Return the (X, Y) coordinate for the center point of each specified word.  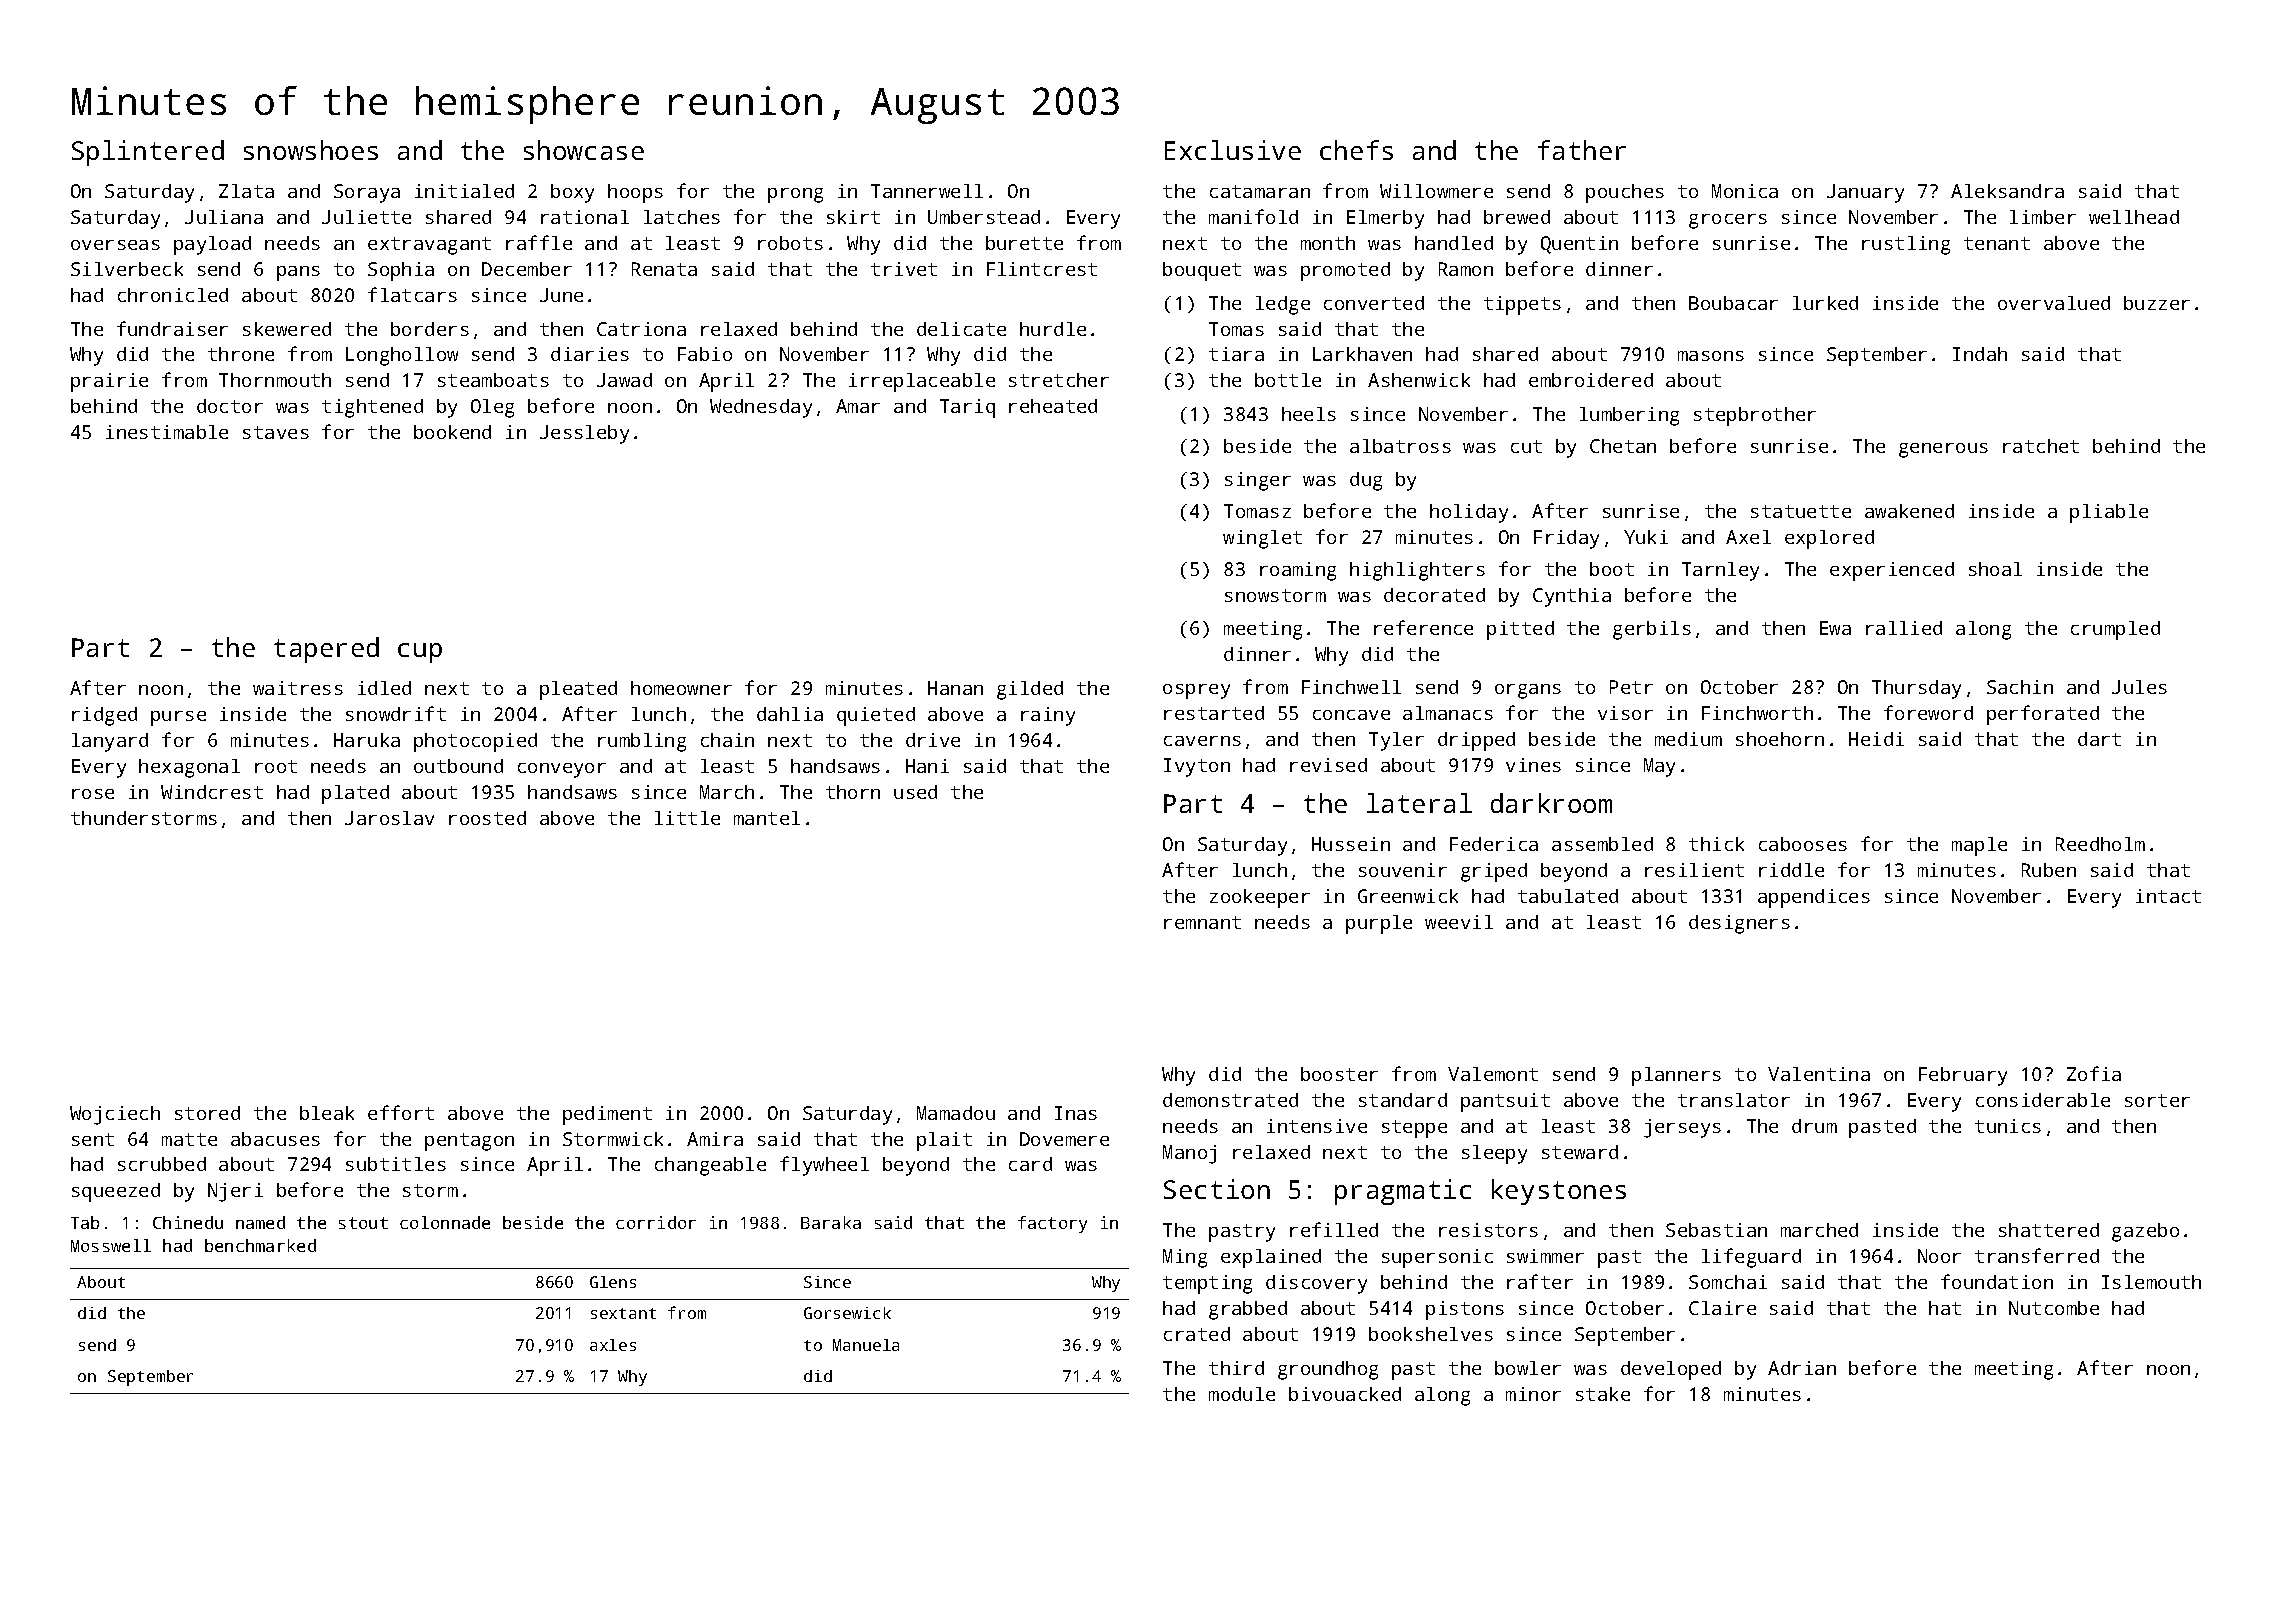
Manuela (866, 1345)
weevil (1459, 922)
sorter (2157, 1100)
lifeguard (1751, 1258)
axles (613, 1345)
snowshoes (311, 150)
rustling (1906, 245)
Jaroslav (389, 818)
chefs (1356, 150)
